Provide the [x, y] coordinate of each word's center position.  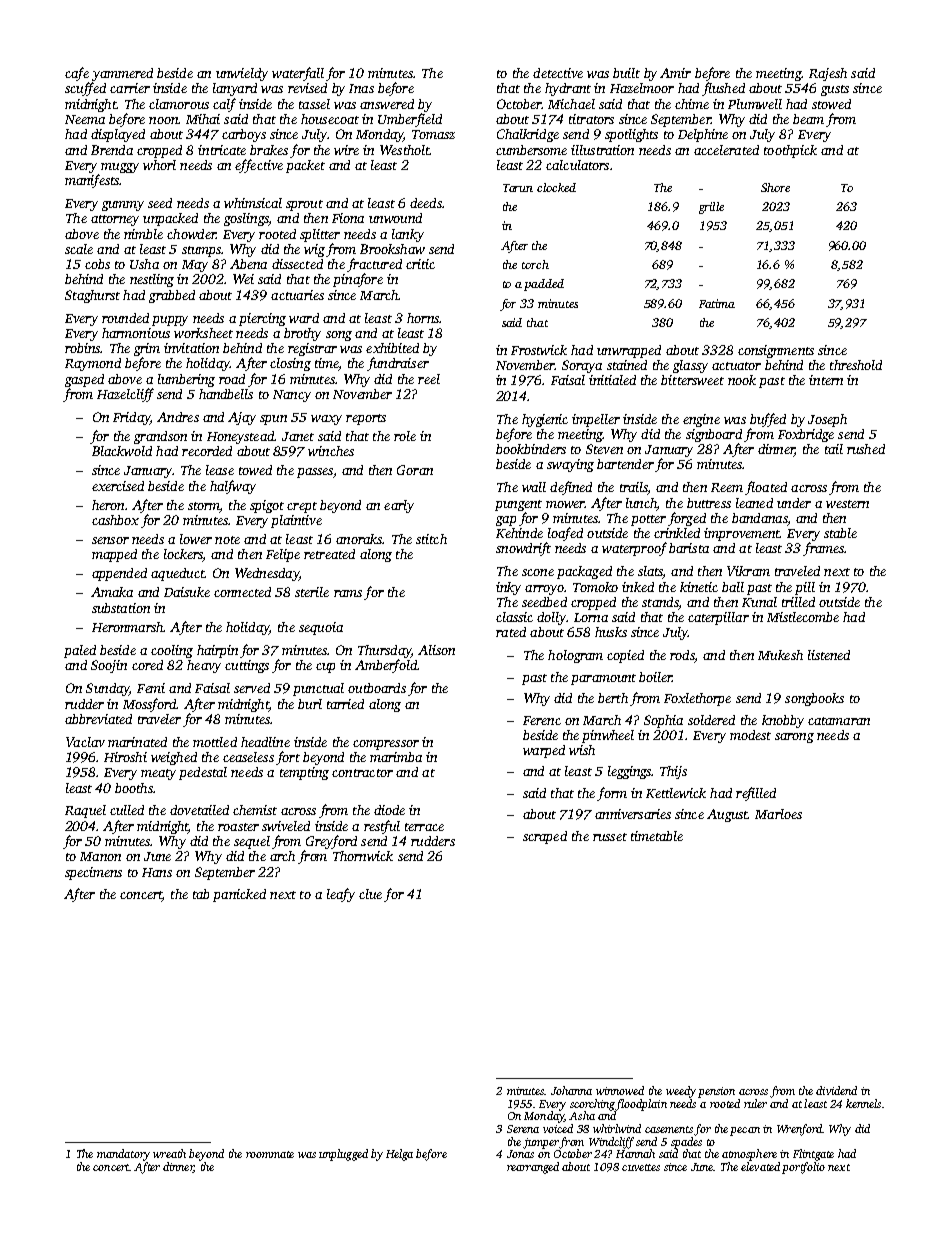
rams [348, 593]
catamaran [839, 721]
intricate [222, 150]
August [727, 815]
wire [346, 150]
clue [370, 894]
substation [121, 608]
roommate [270, 1154]
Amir [675, 73]
